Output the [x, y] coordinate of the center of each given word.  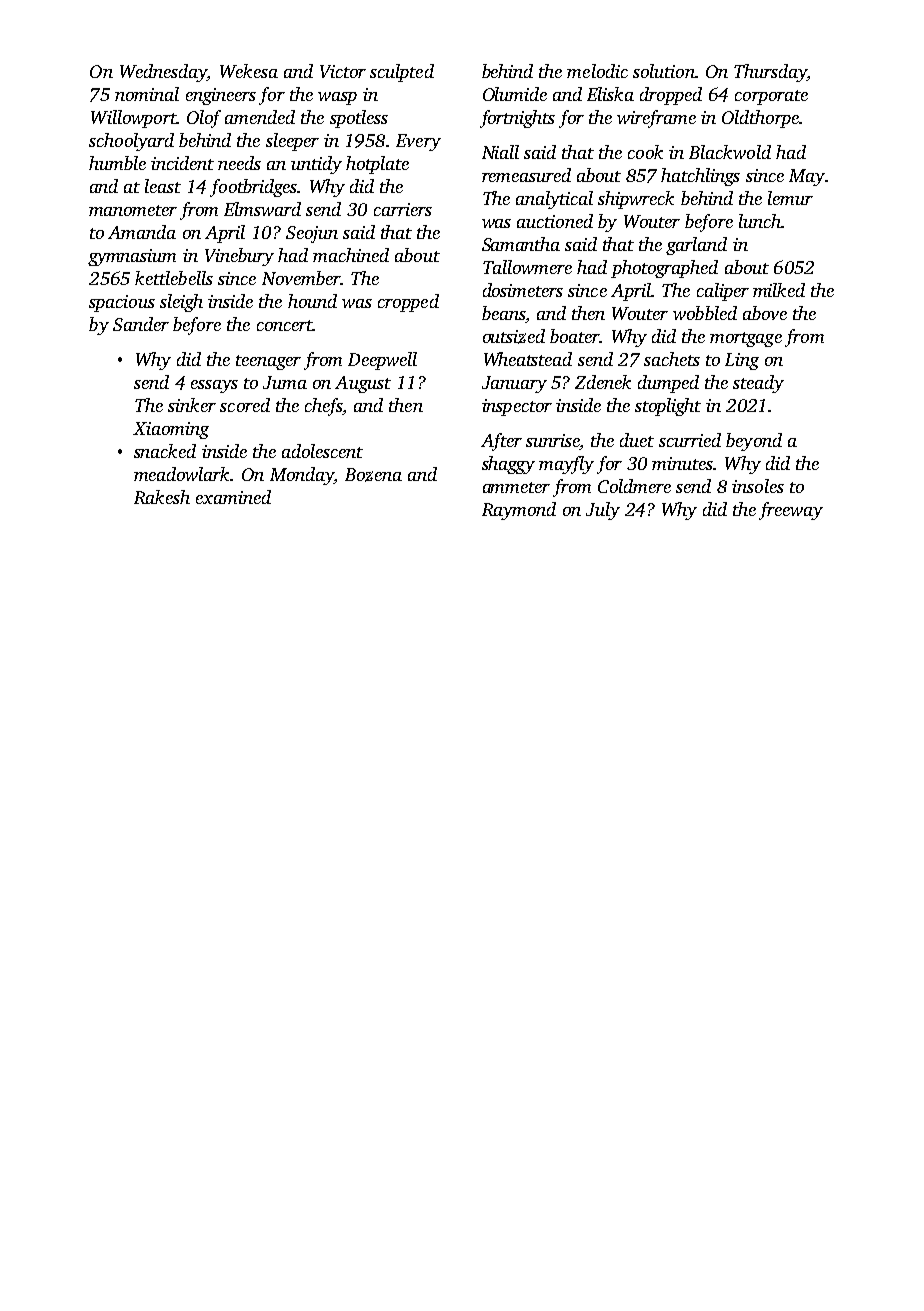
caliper [723, 292]
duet [637, 440]
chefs [324, 407]
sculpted [402, 73]
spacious [122, 303]
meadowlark [181, 474]
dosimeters [523, 290]
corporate [771, 97]
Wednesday [163, 73]
